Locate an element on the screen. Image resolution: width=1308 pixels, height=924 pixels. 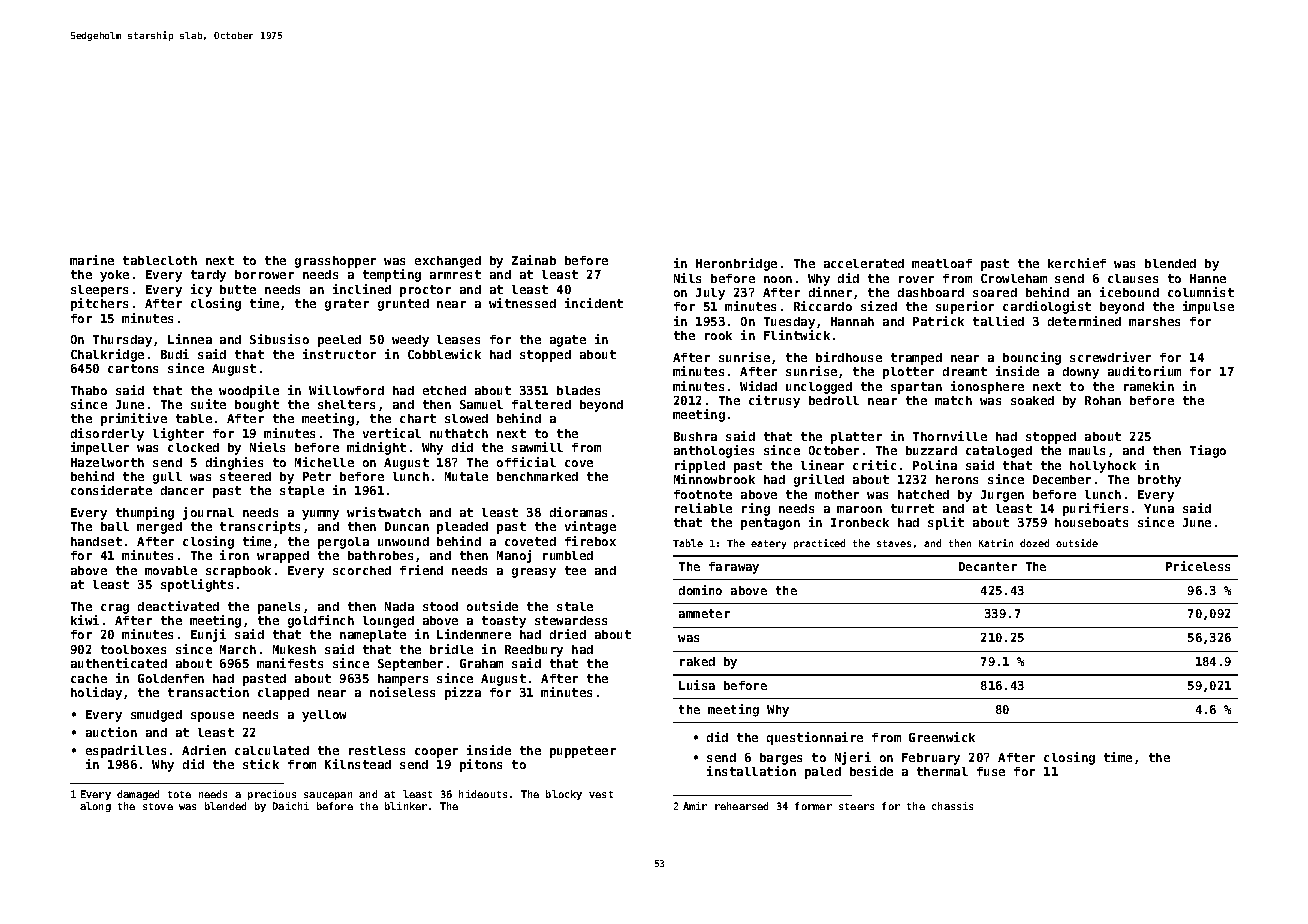
determined is located at coordinates (1084, 321).
